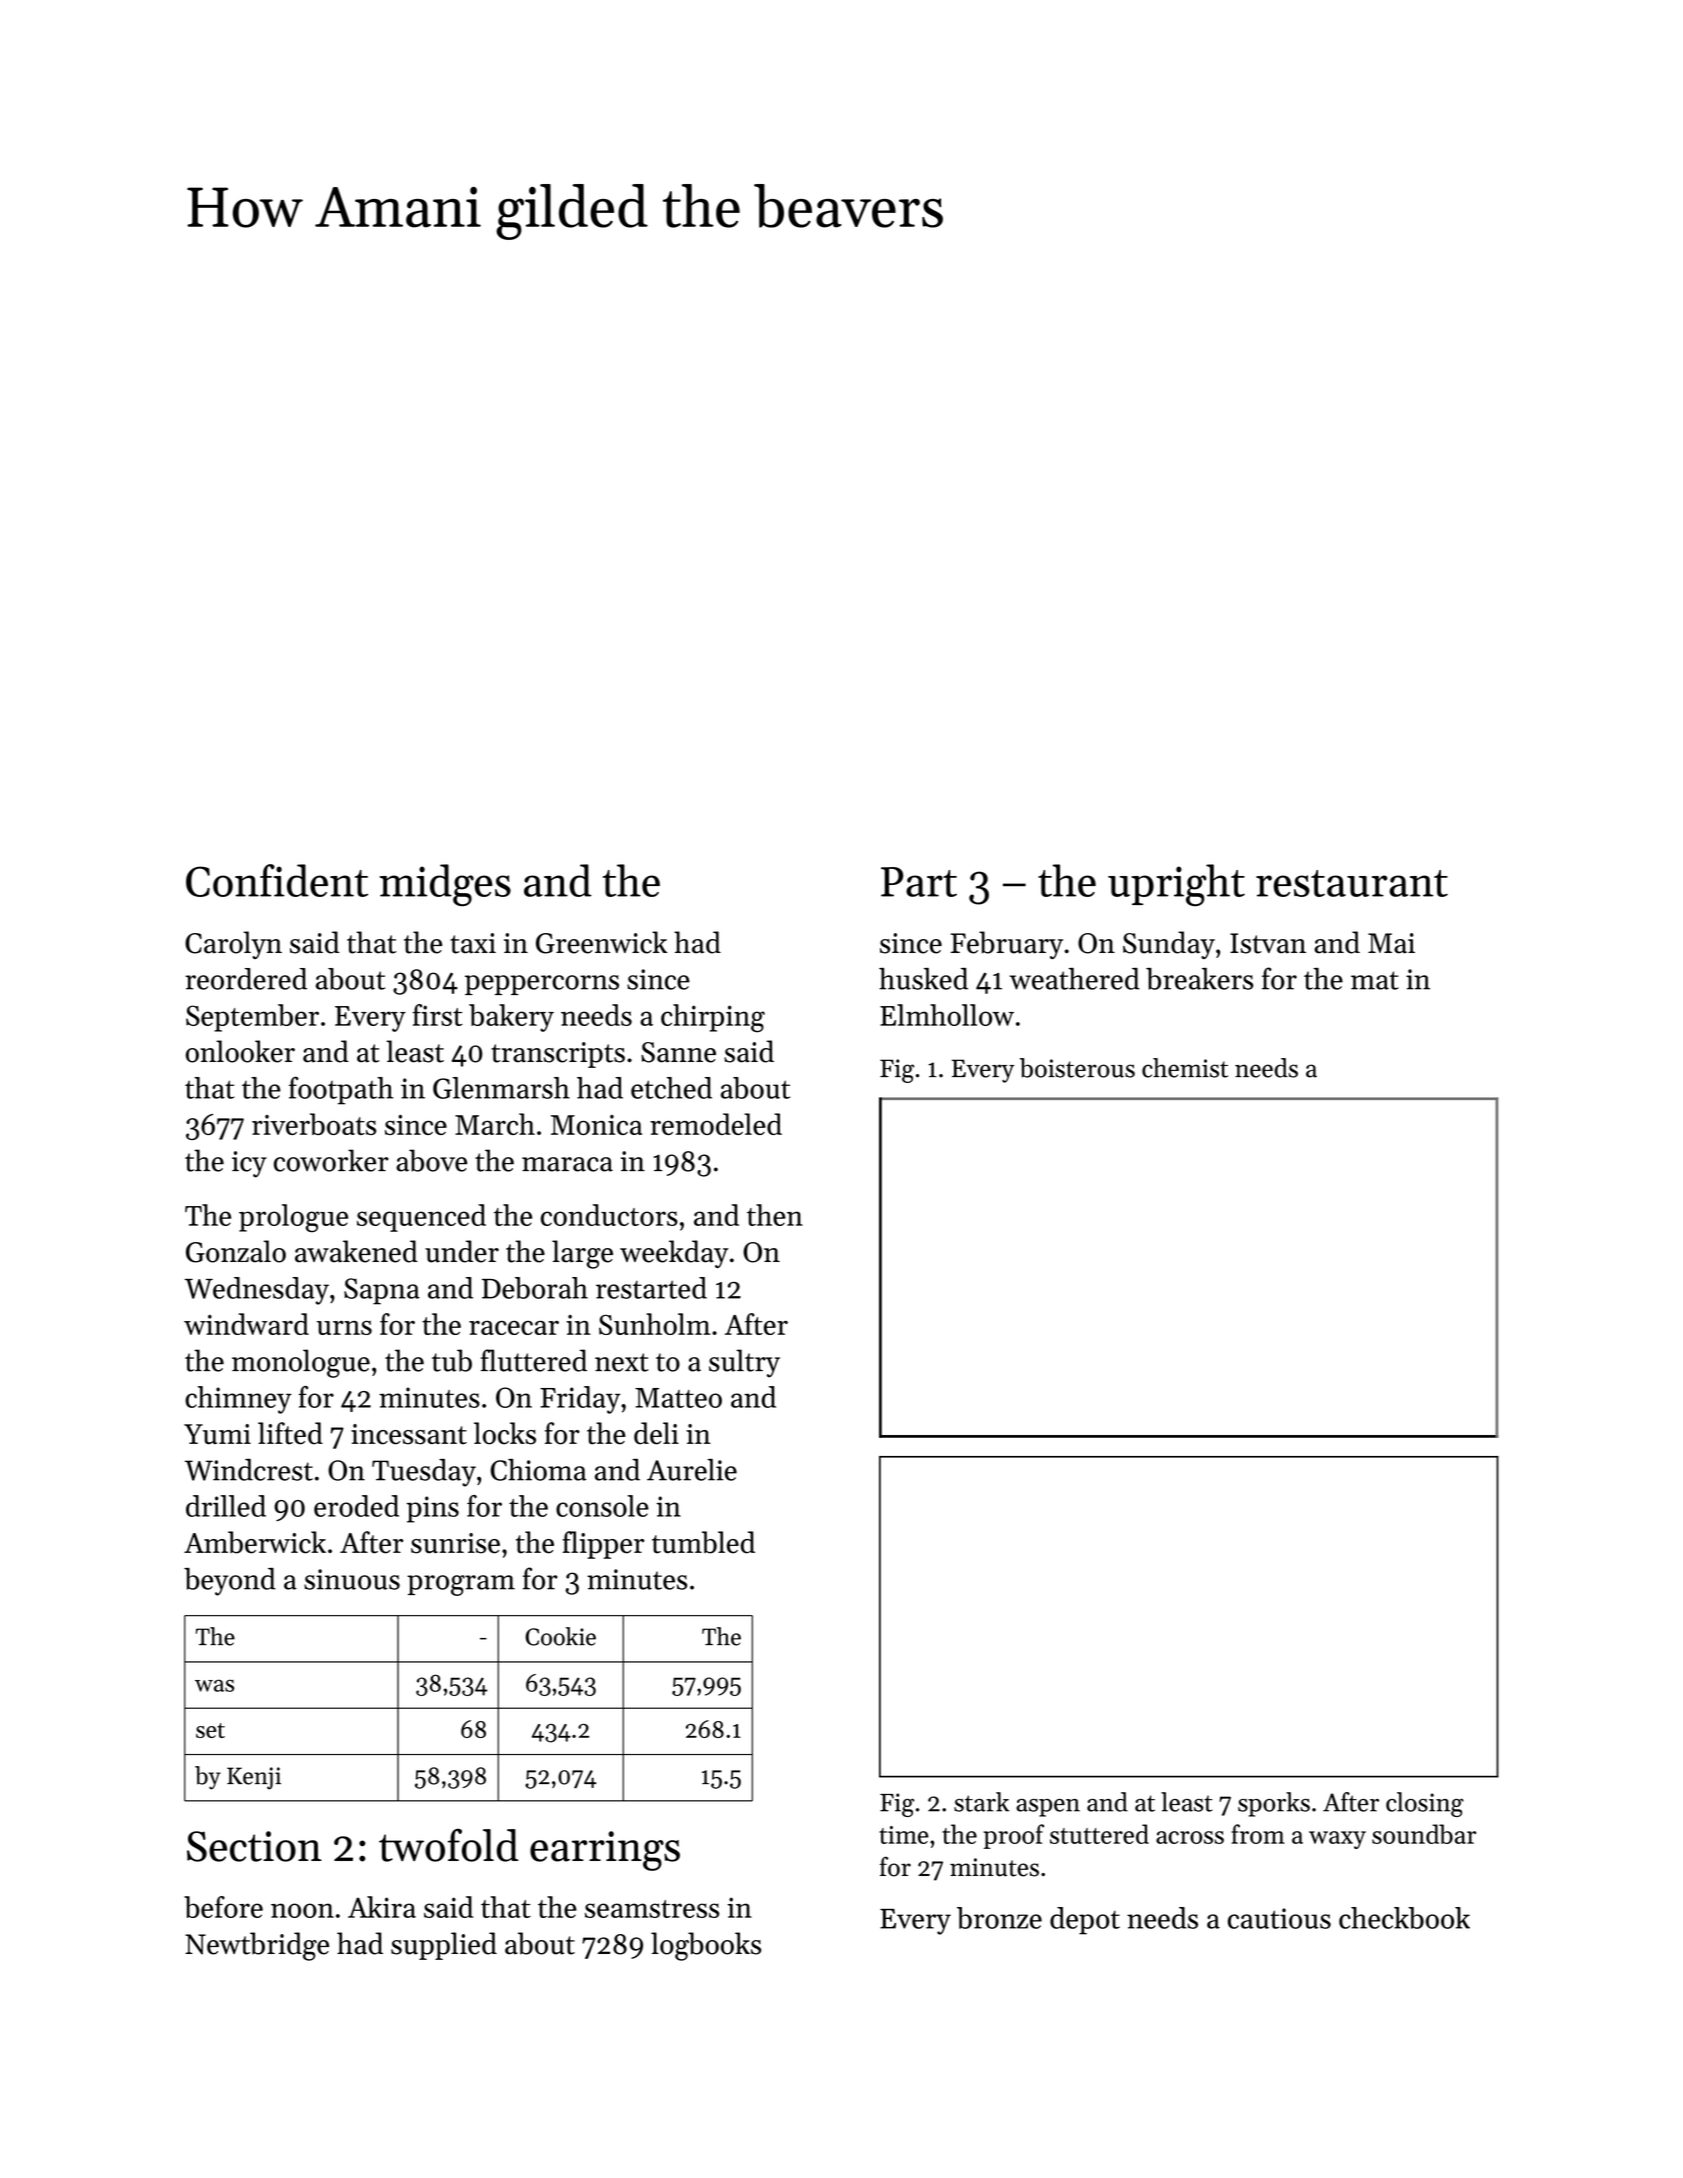 This page has height=2178, width=1683. I want to click on chemist, so click(1185, 1068).
